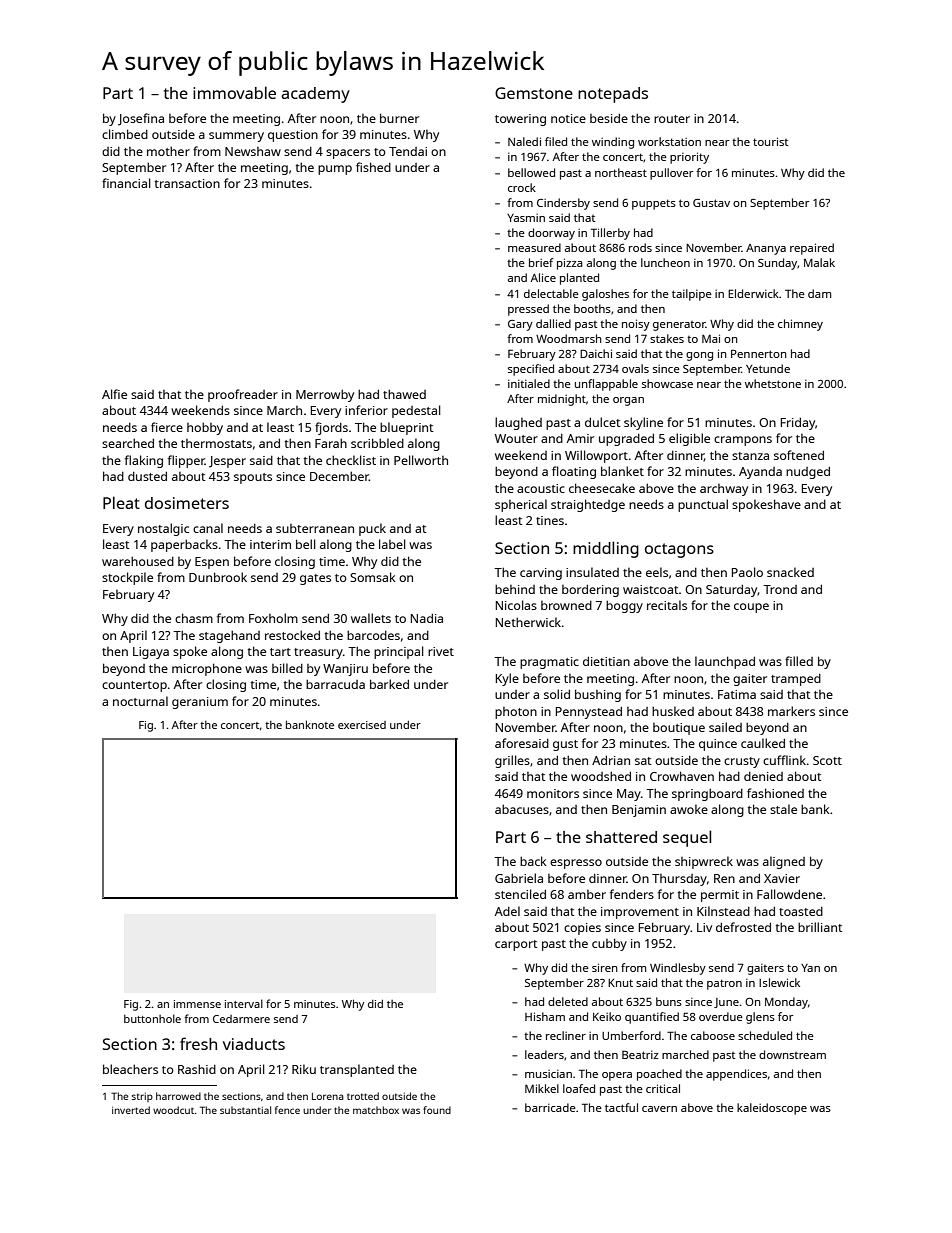 This page has height=1233, width=952. Describe the element at coordinates (234, 92) in the page. I see `immovable` at that location.
